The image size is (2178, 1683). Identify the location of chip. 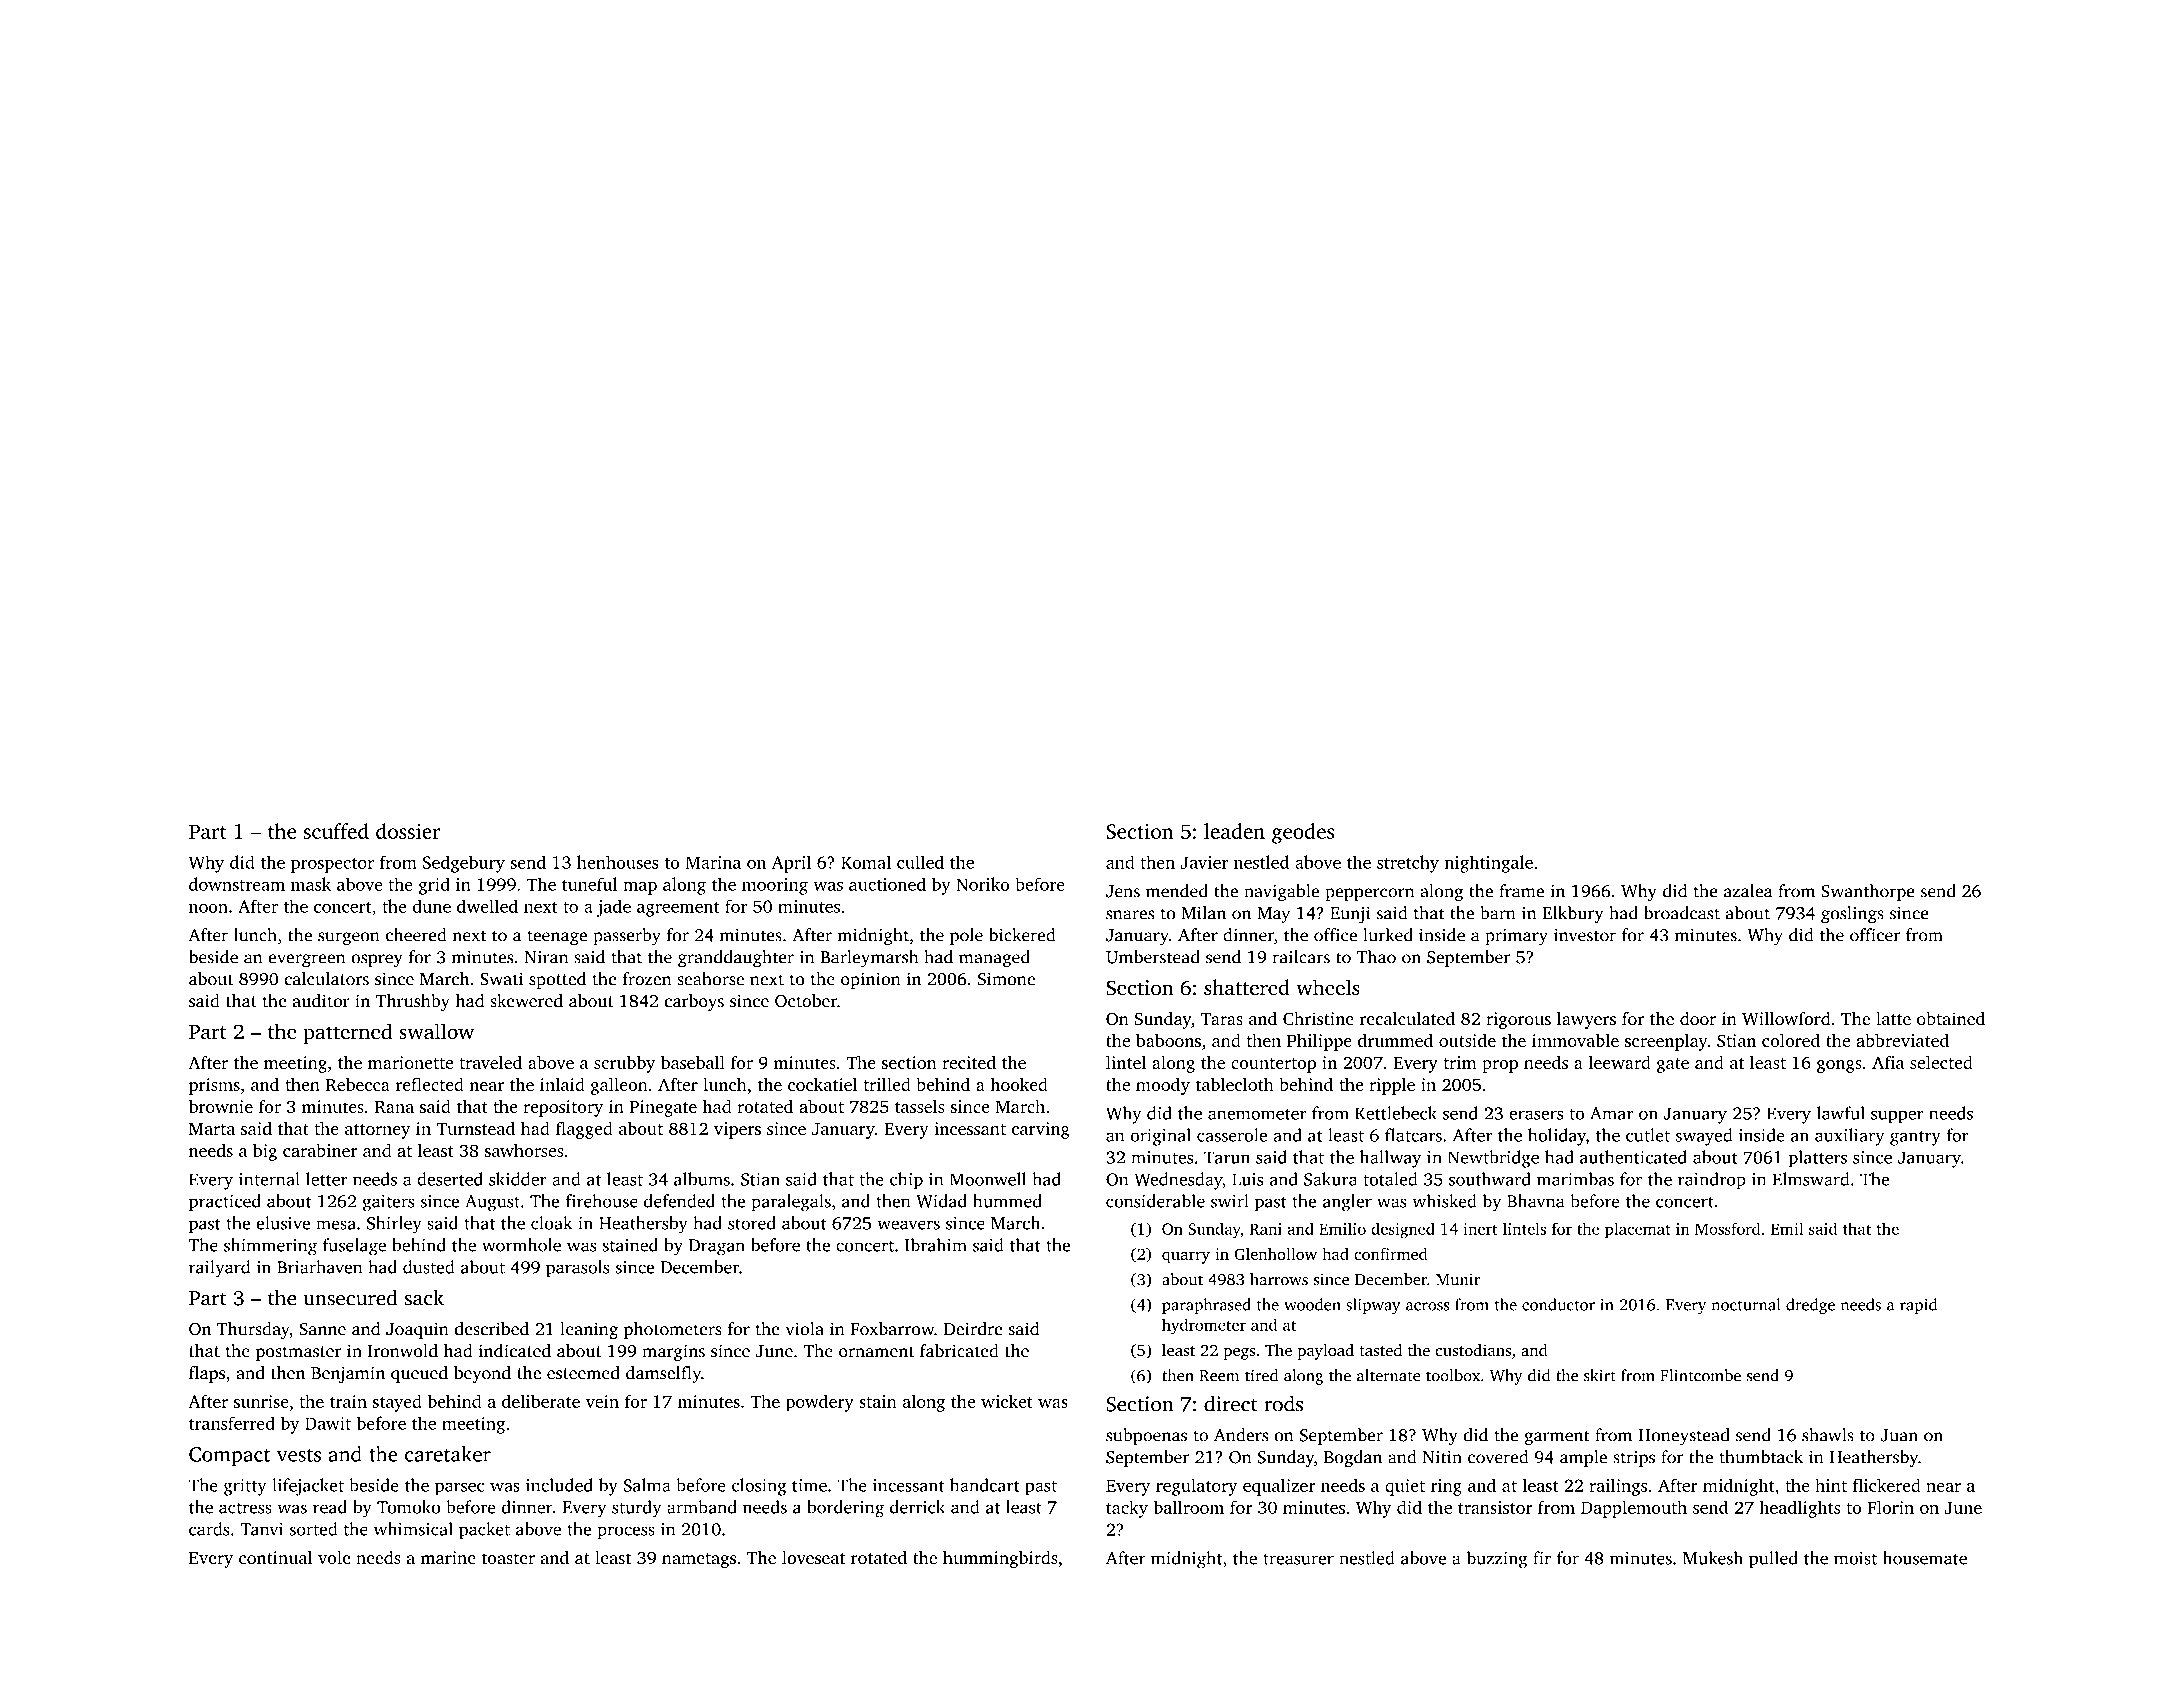
(906, 1181).
